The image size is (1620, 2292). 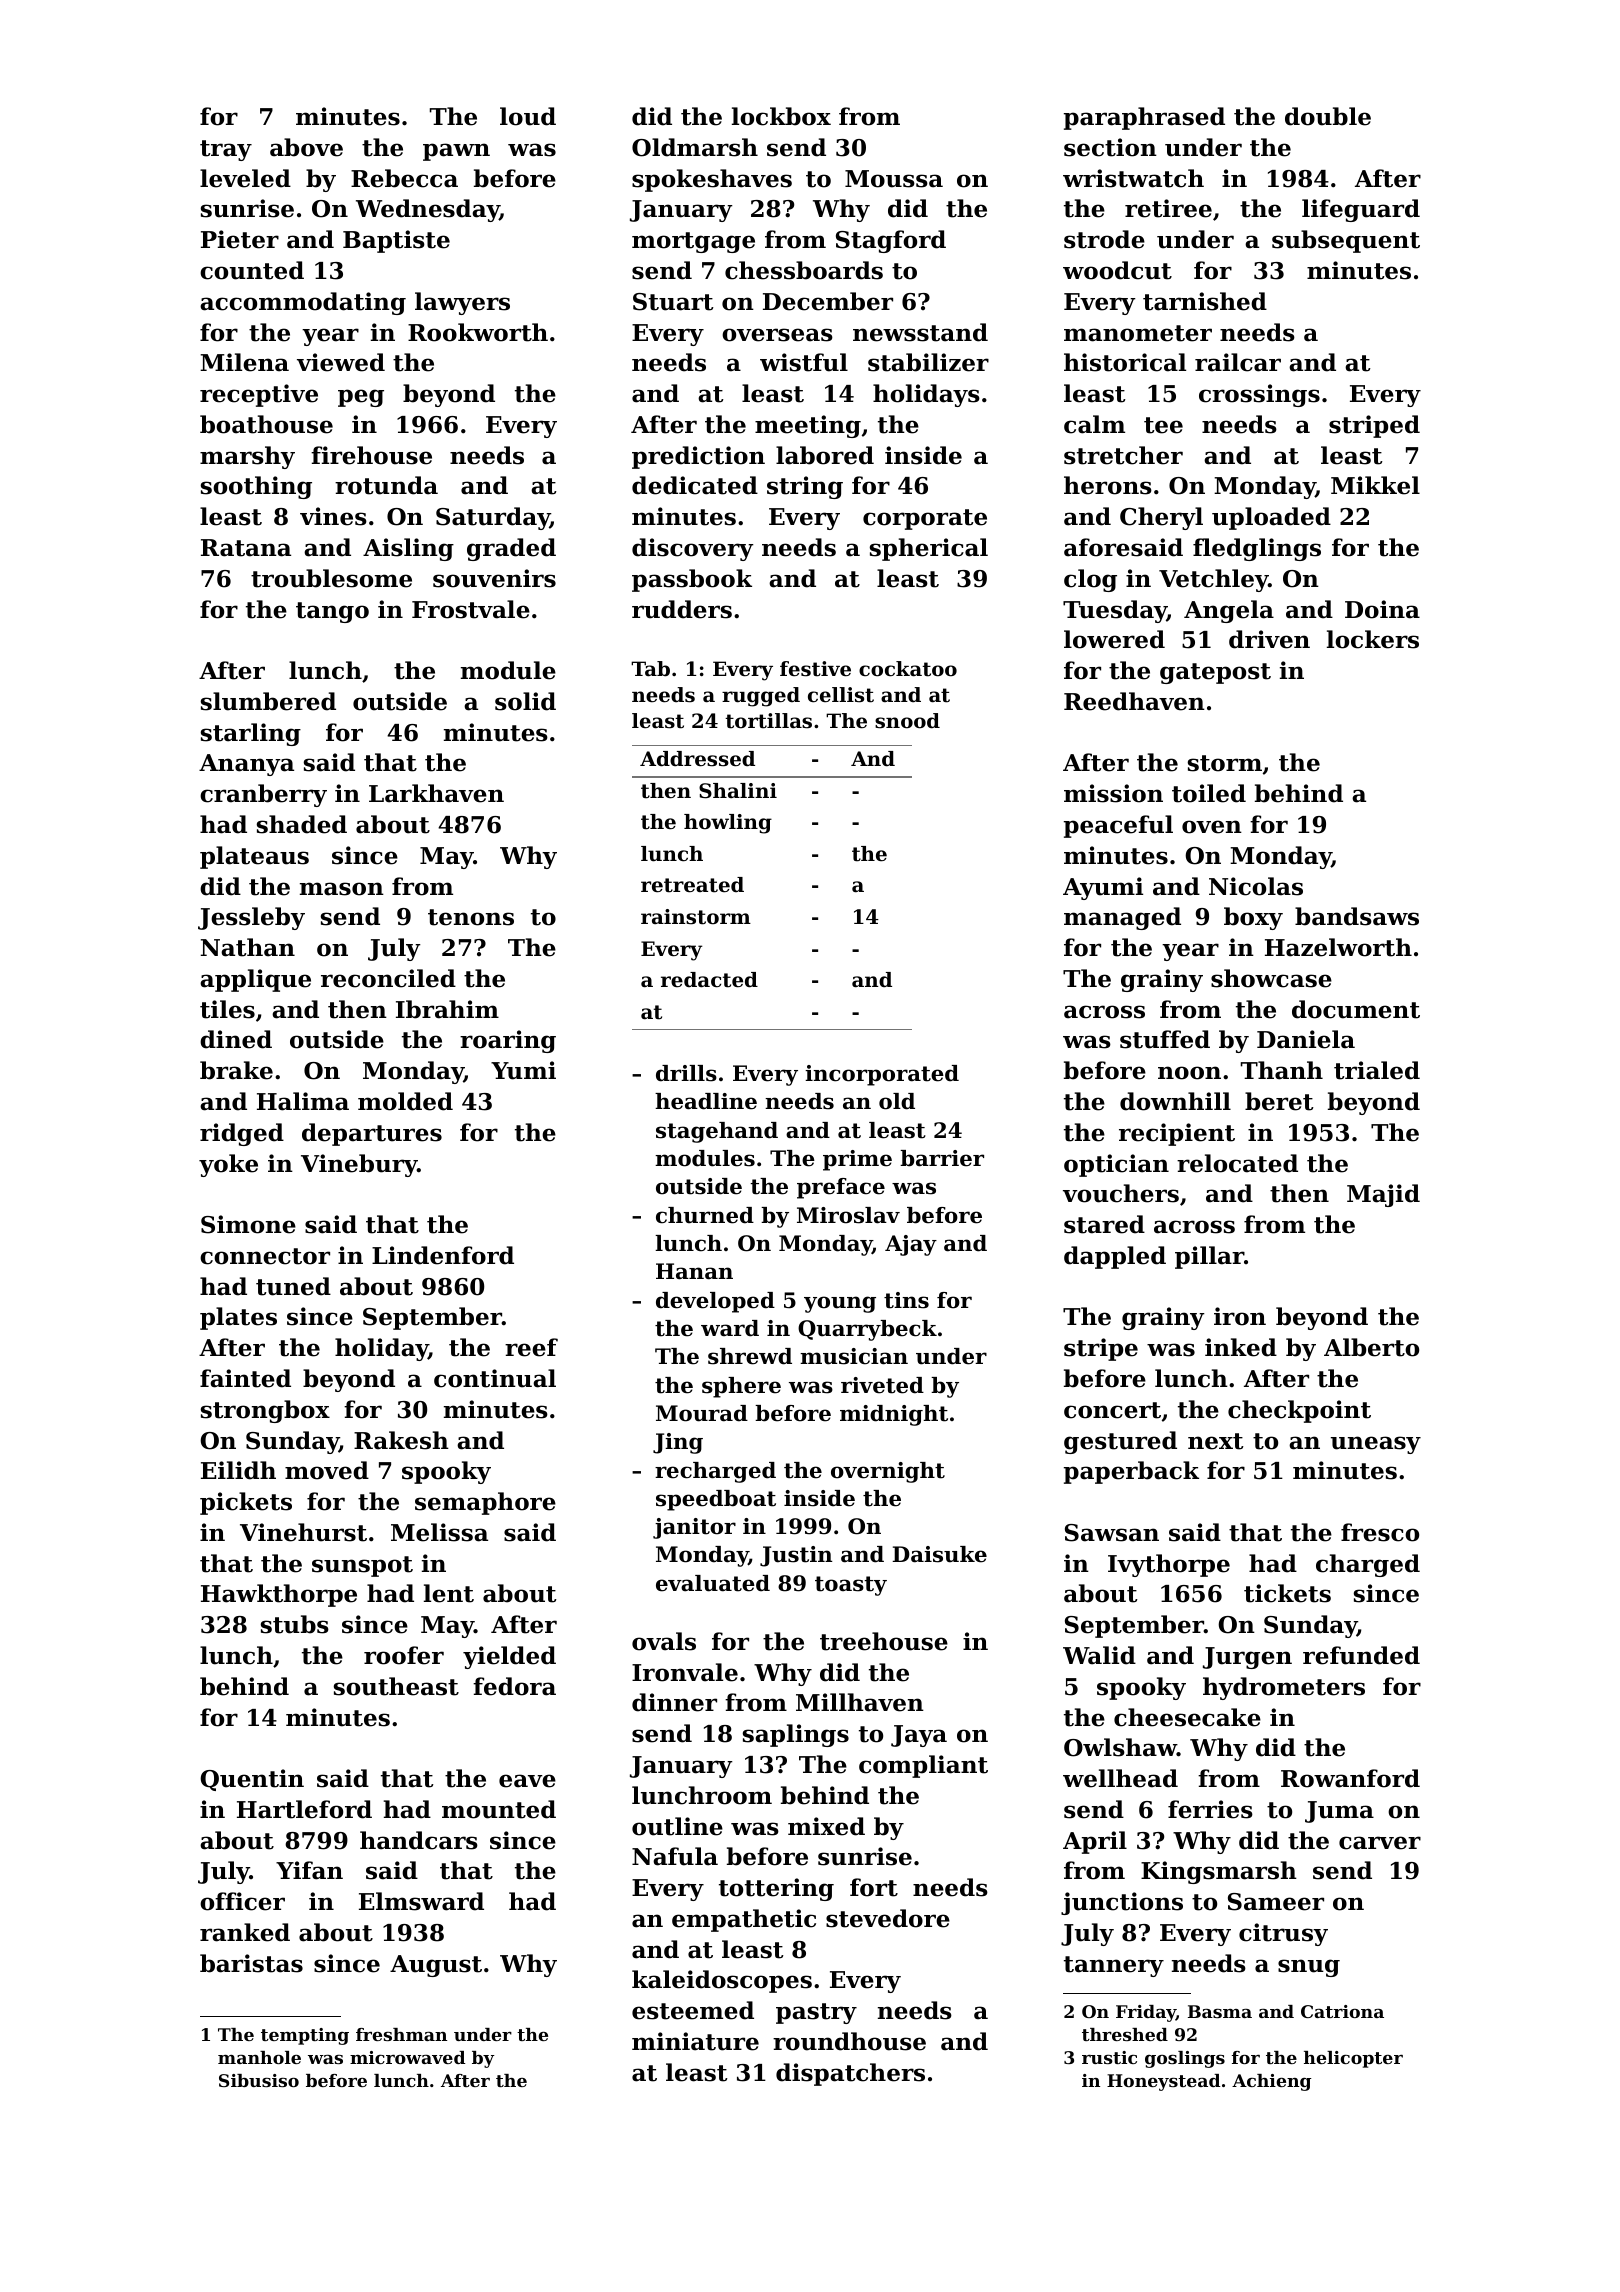 I want to click on handcars, so click(x=419, y=1840).
